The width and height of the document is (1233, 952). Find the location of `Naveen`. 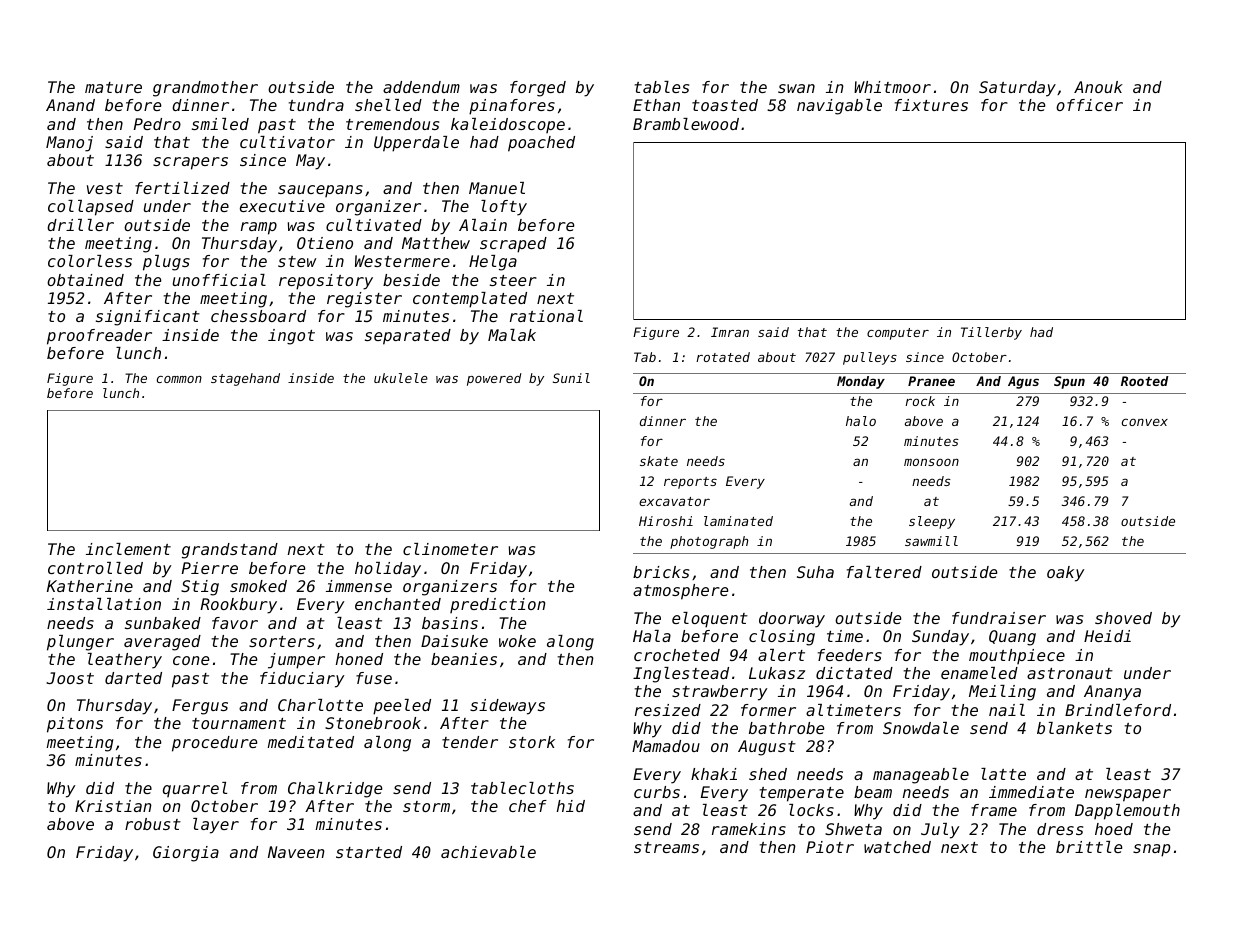

Naveen is located at coordinates (296, 852).
